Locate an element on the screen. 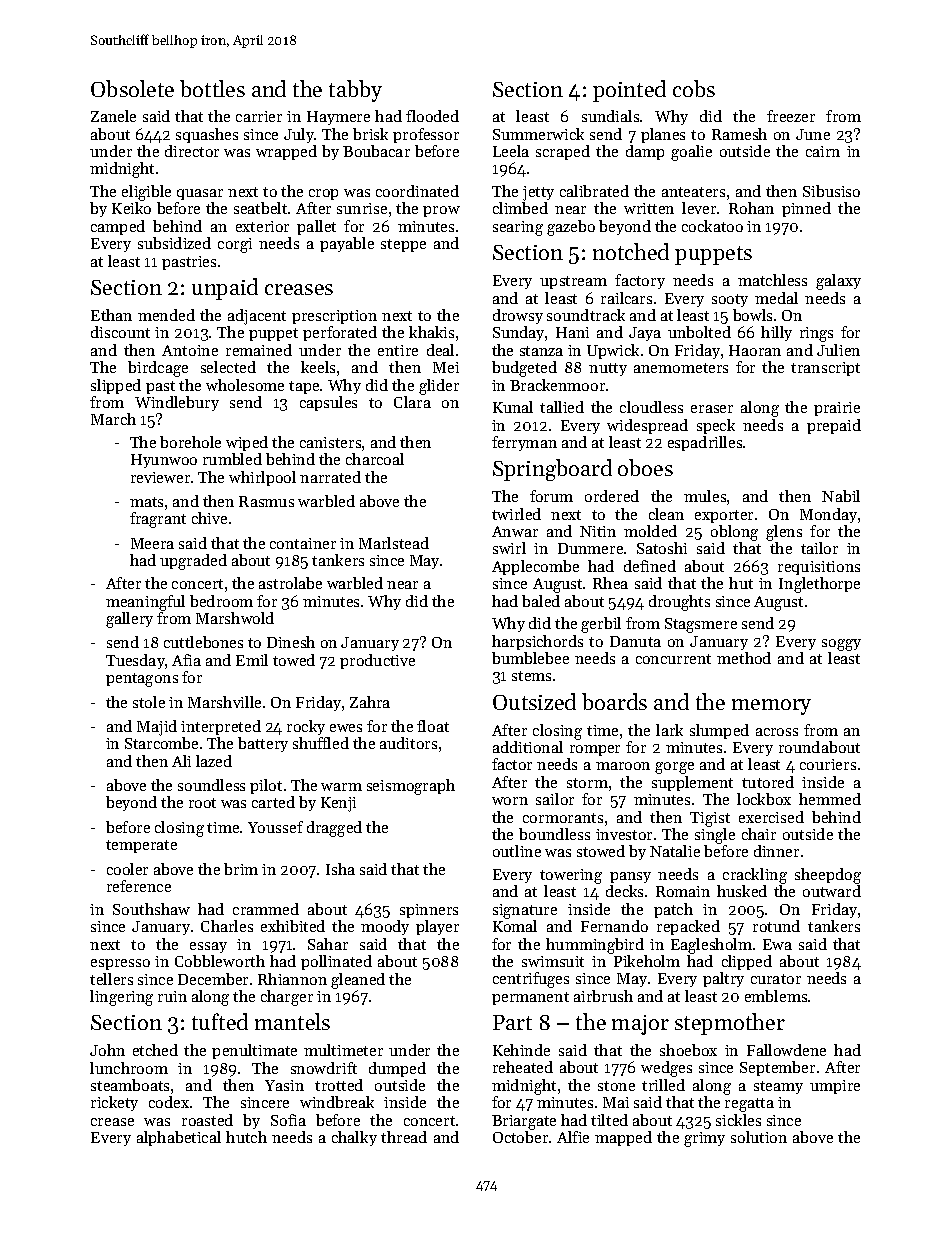 The height and width of the screenshot is (1233, 952). Alfie is located at coordinates (573, 1137).
